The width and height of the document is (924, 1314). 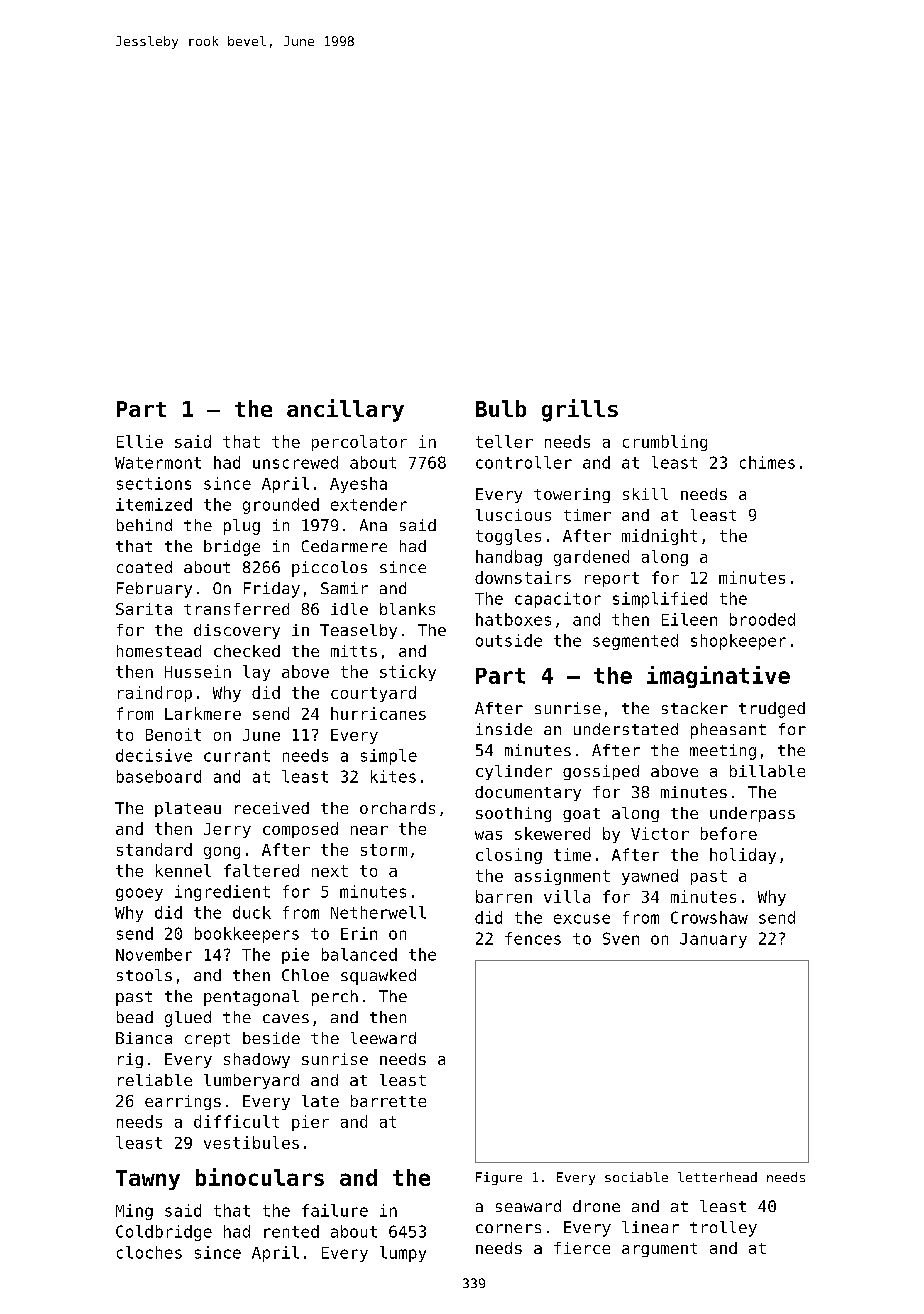 I want to click on was, so click(x=488, y=835).
